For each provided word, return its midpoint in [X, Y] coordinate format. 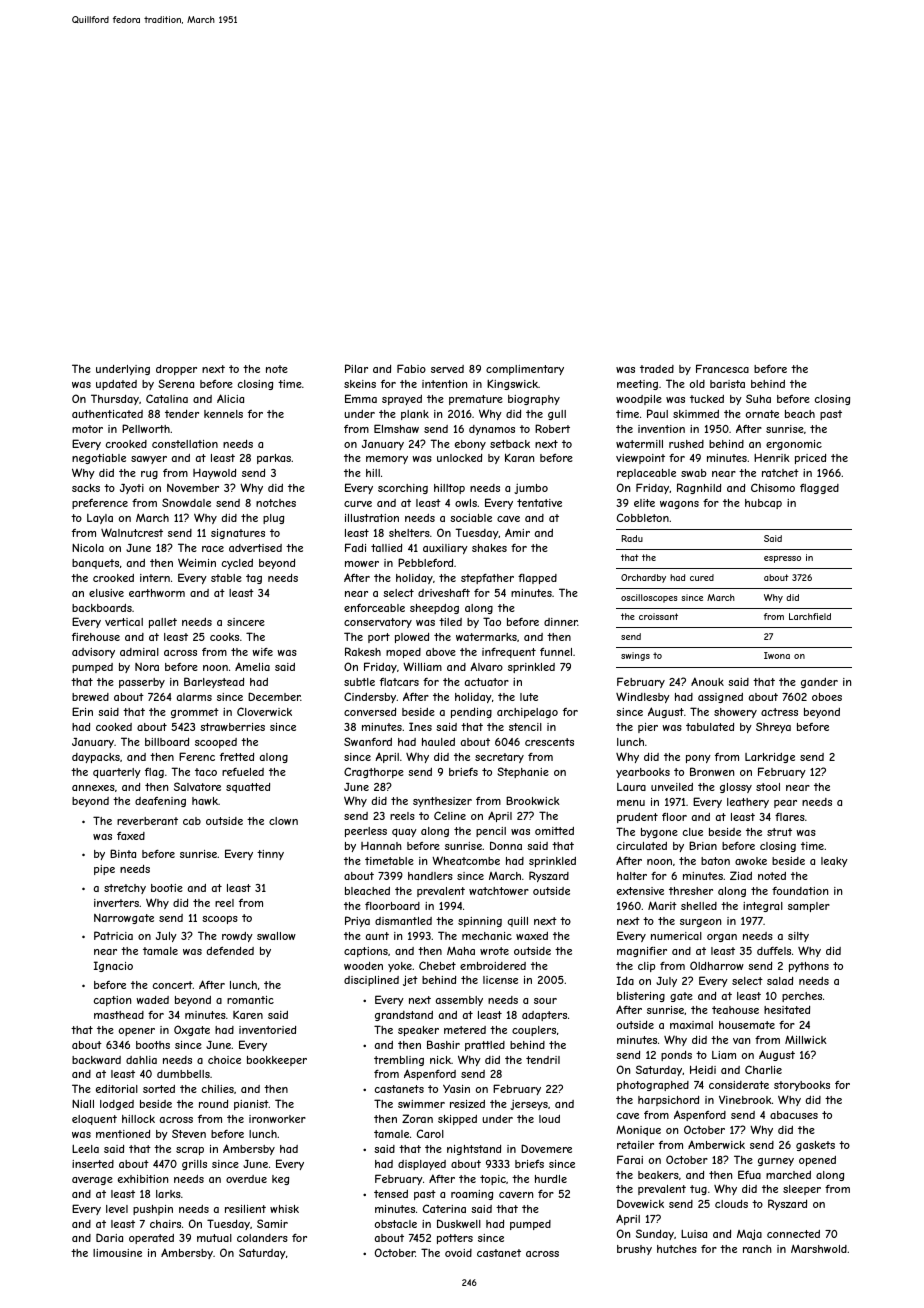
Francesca [722, 368]
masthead [119, 1015]
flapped [537, 579]
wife [262, 652]
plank [415, 415]
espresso [782, 559]
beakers [658, 1175]
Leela [85, 1149]
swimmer [421, 1104]
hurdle [551, 1179]
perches [802, 997]
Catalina [167, 398]
